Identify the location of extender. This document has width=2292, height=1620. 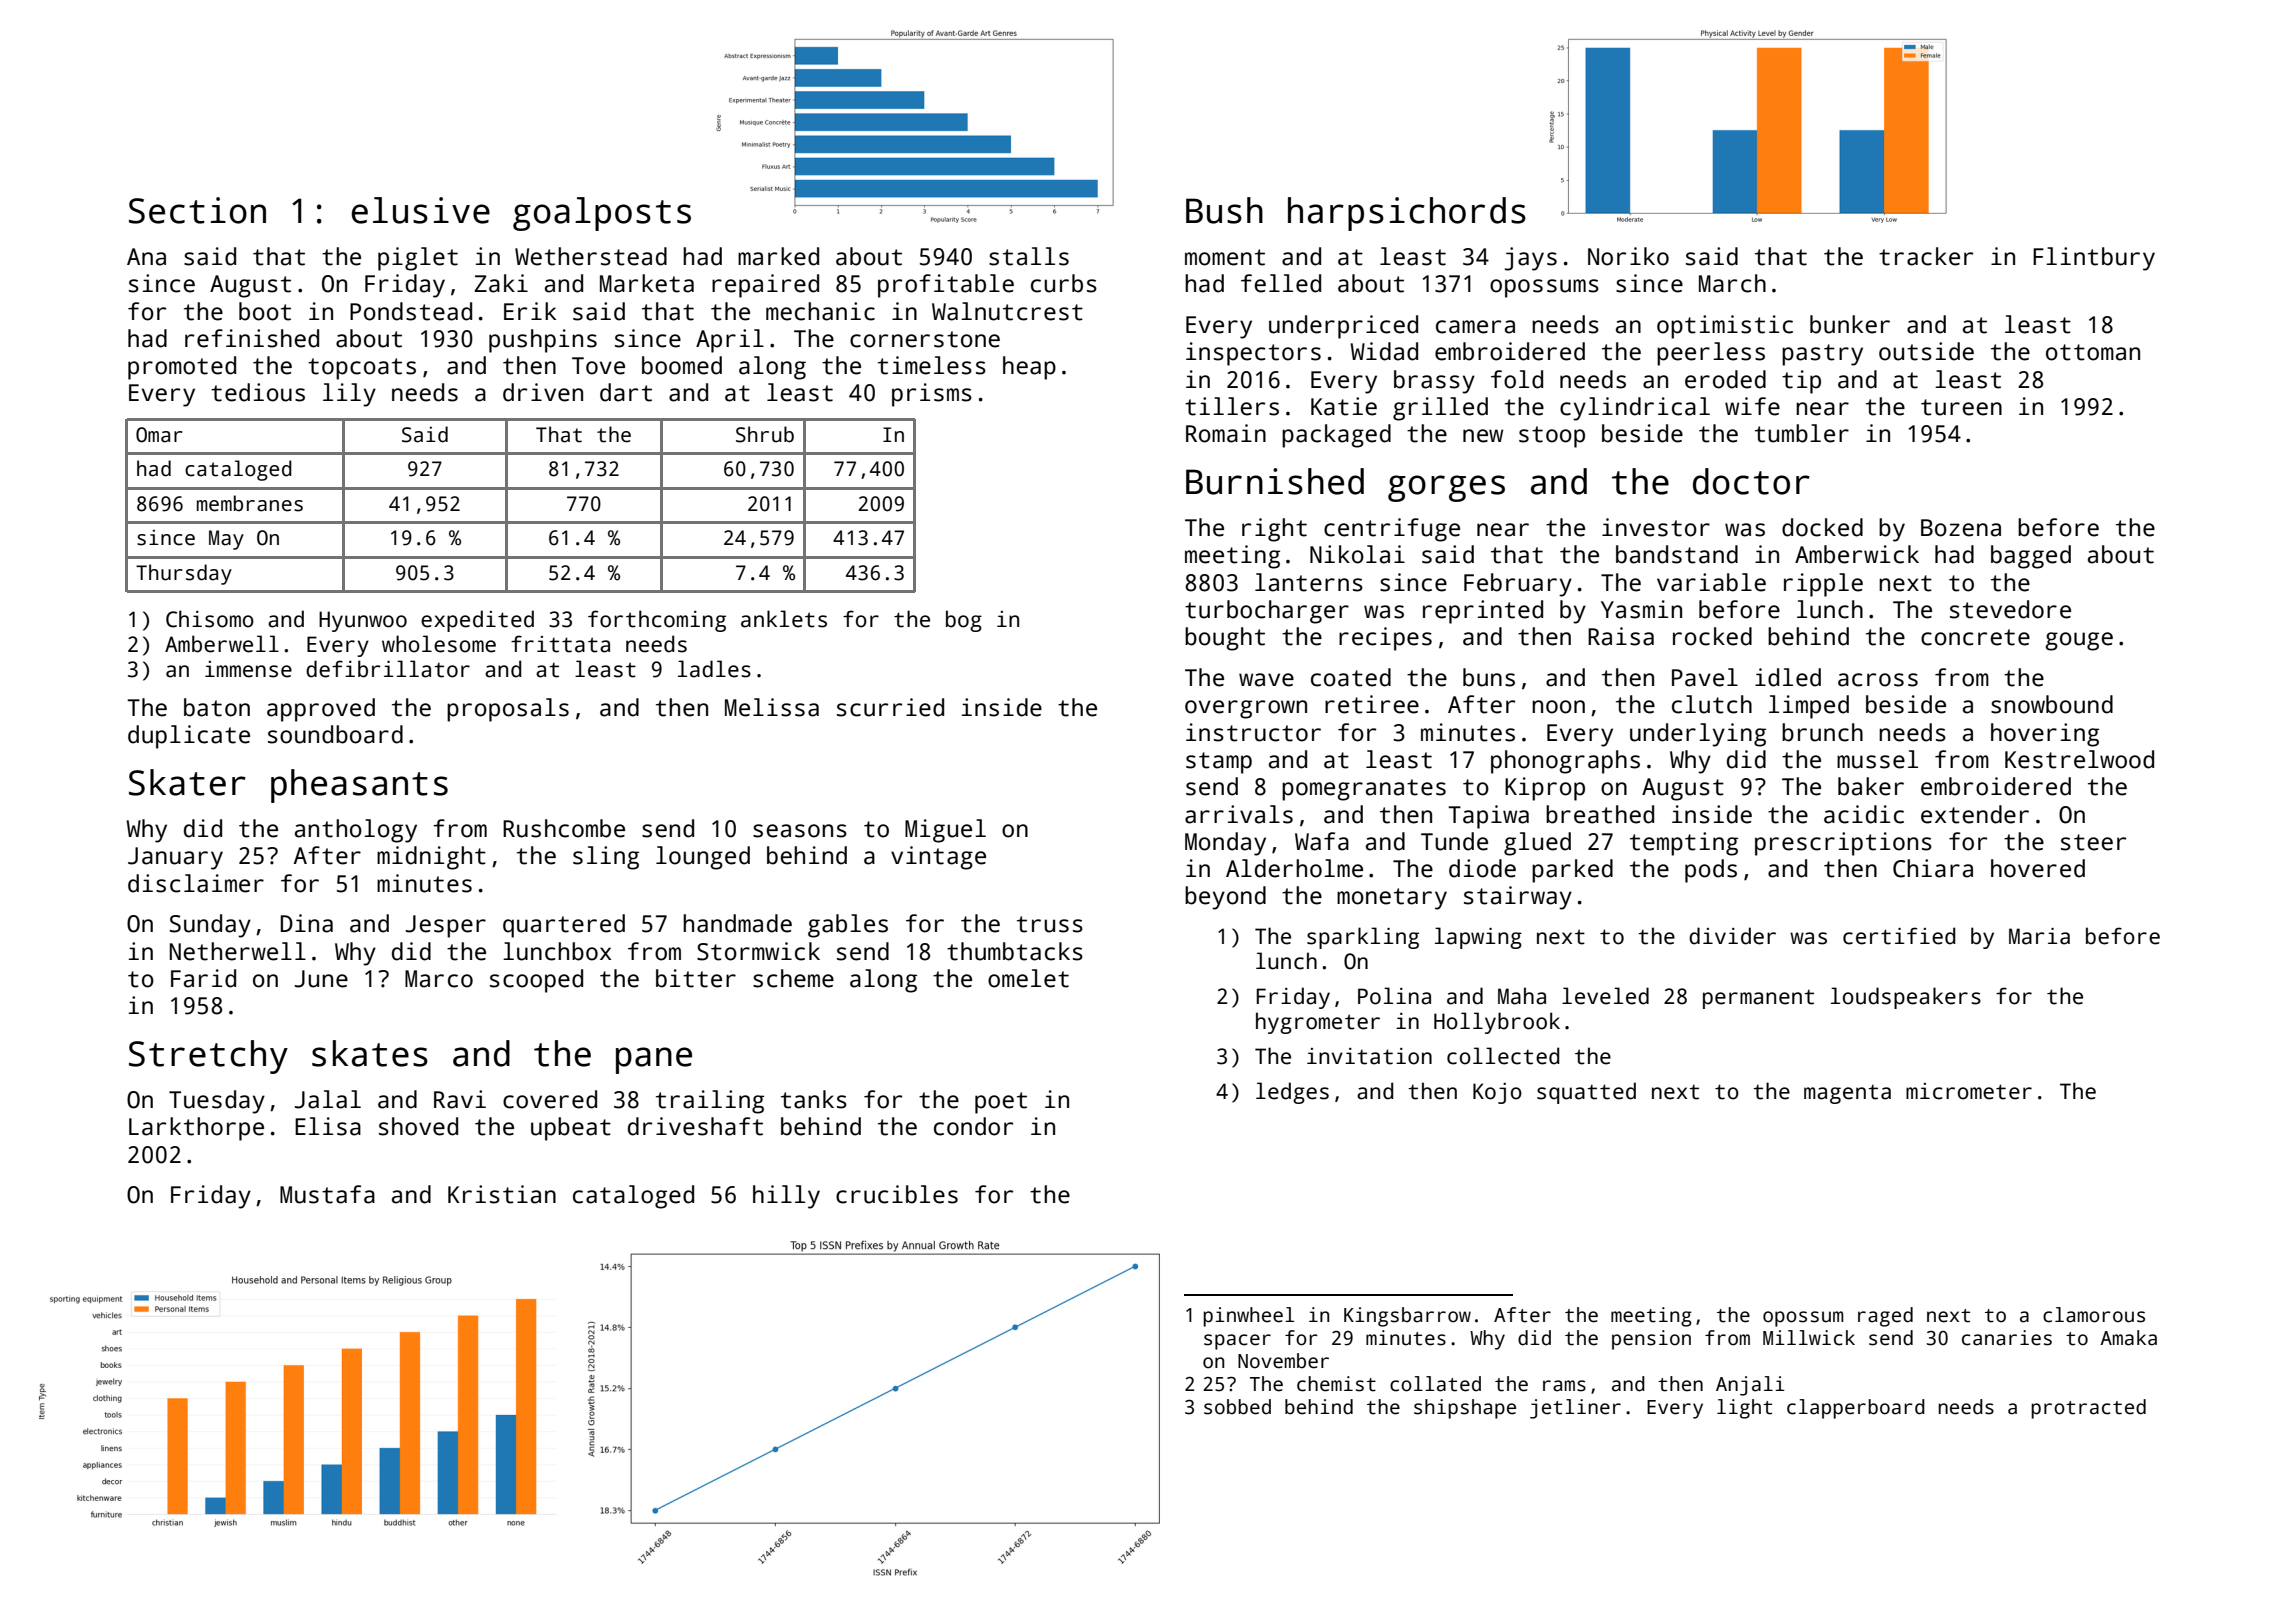
(1975, 814).
